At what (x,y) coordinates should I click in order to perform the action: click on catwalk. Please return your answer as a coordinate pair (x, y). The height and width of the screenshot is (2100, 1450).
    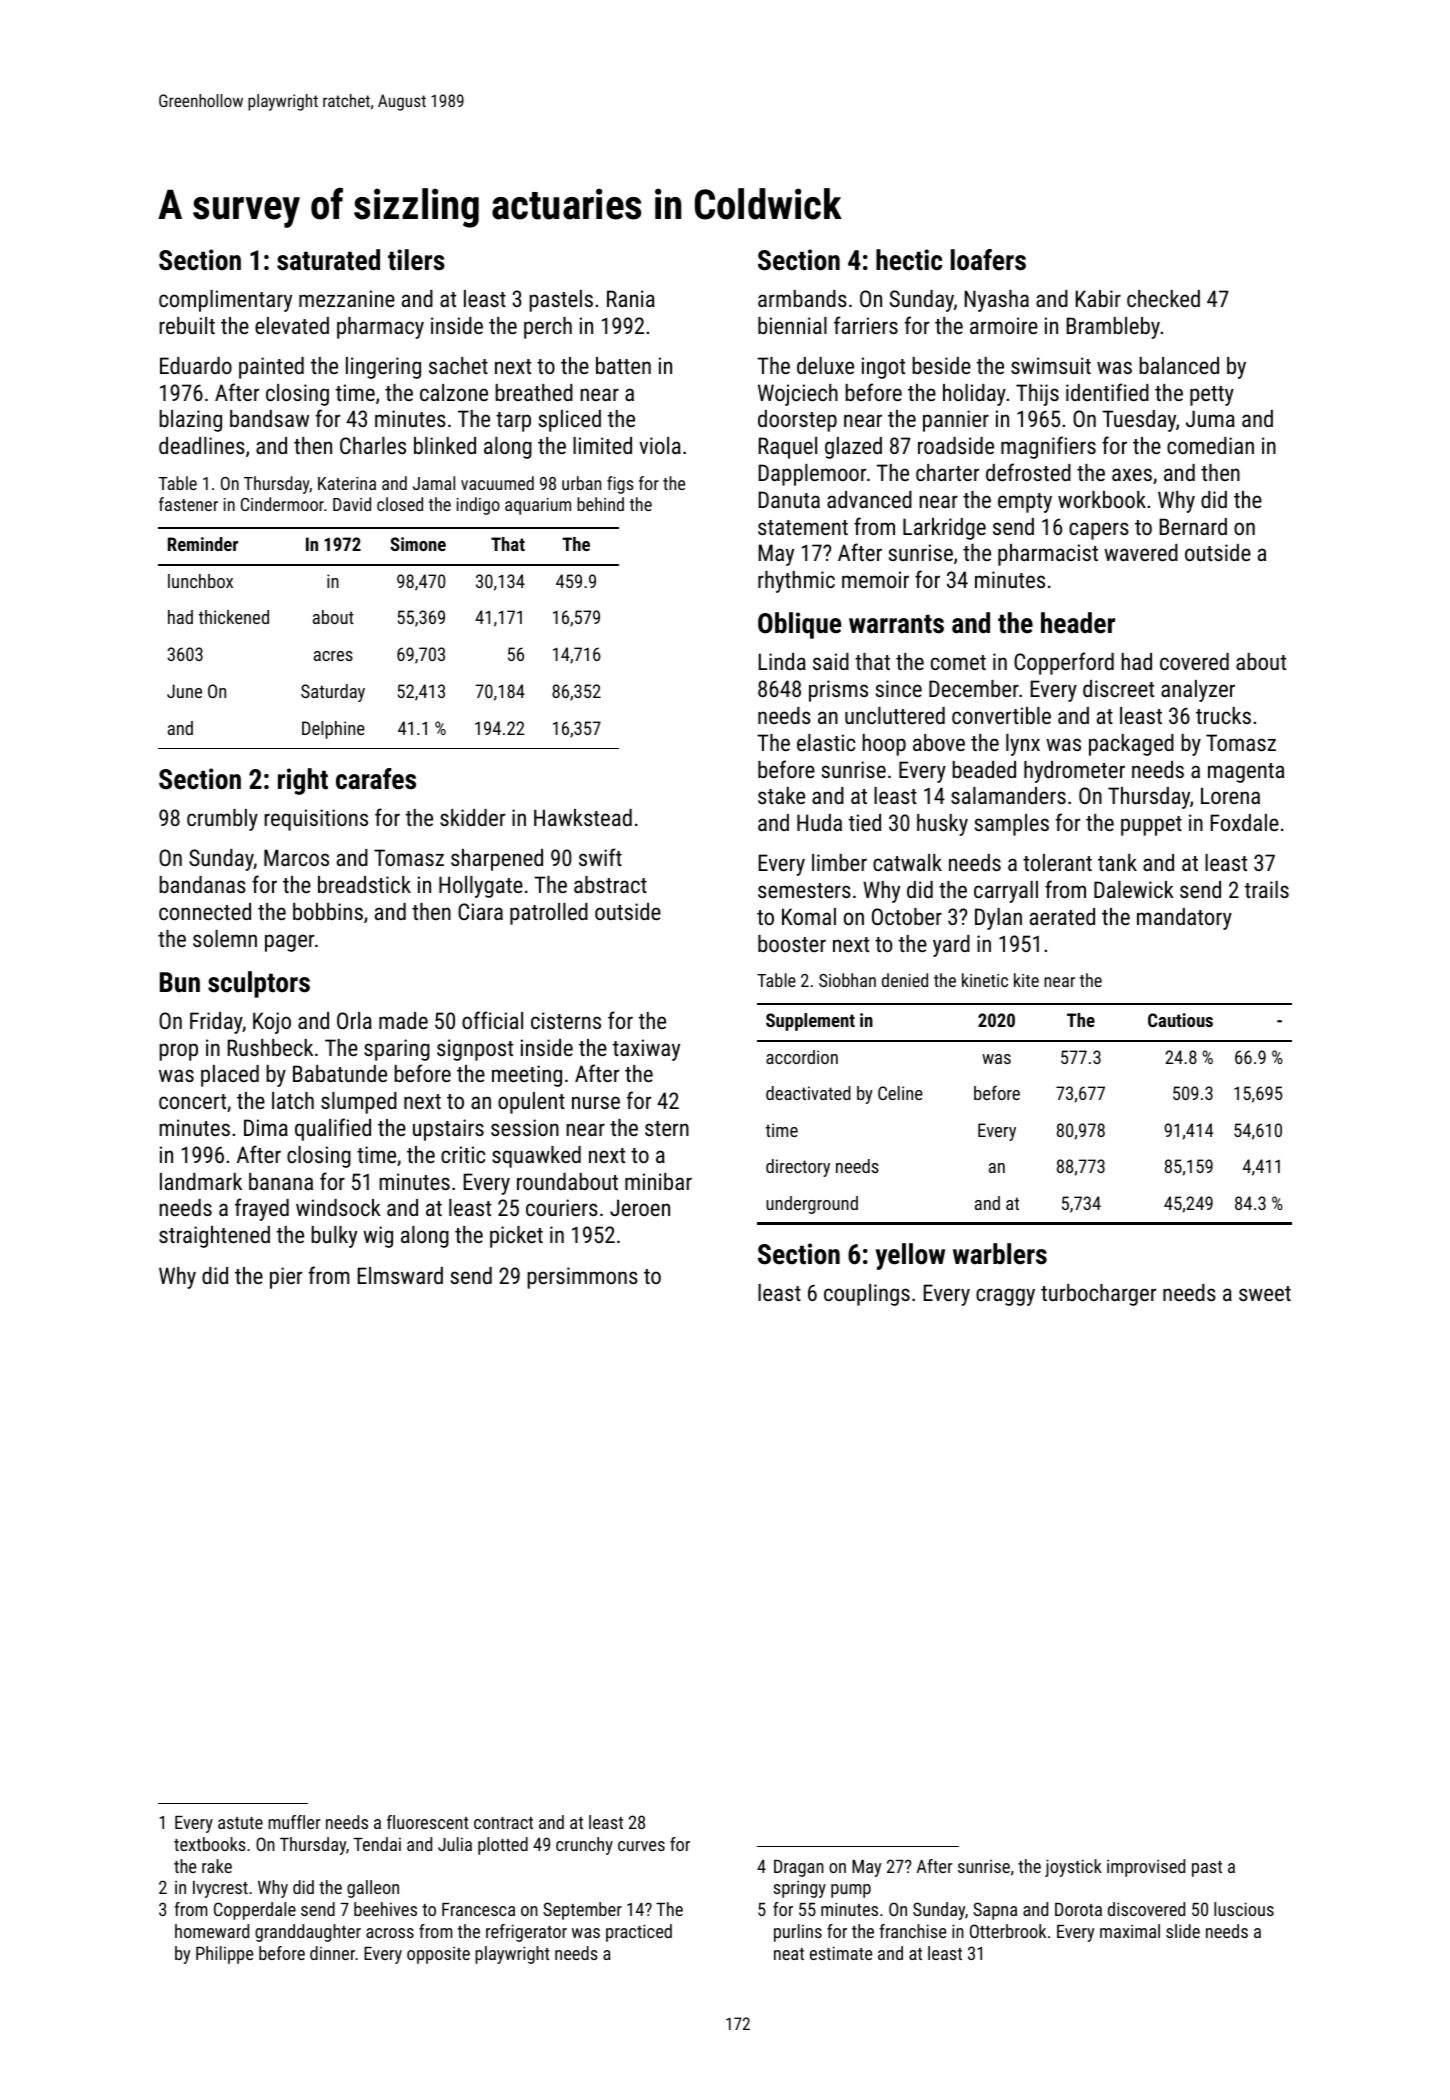
    Looking at the image, I should click on (907, 862).
